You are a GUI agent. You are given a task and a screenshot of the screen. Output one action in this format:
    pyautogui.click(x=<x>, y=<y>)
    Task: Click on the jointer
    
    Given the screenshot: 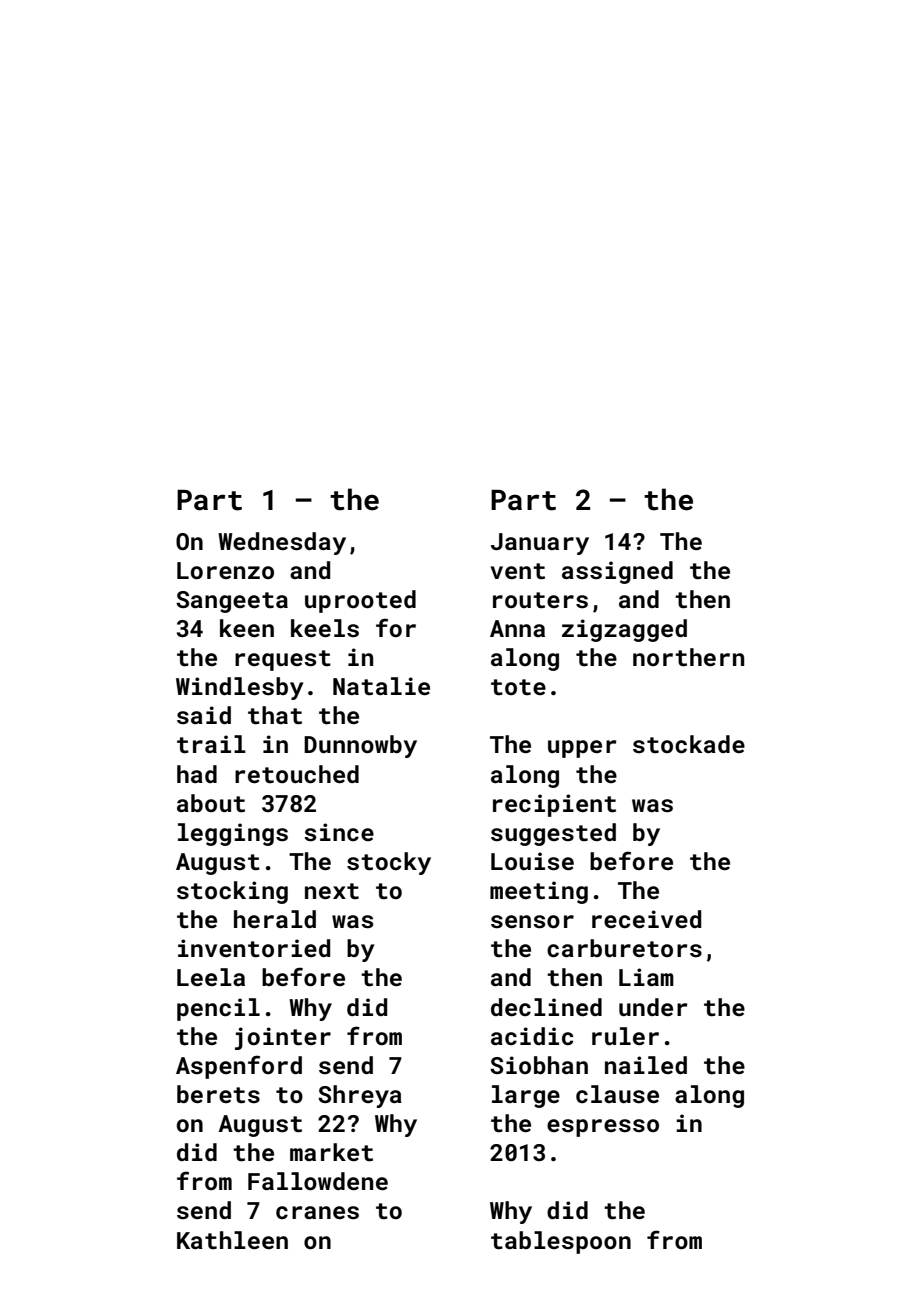 What is the action you would take?
    pyautogui.click(x=283, y=1038)
